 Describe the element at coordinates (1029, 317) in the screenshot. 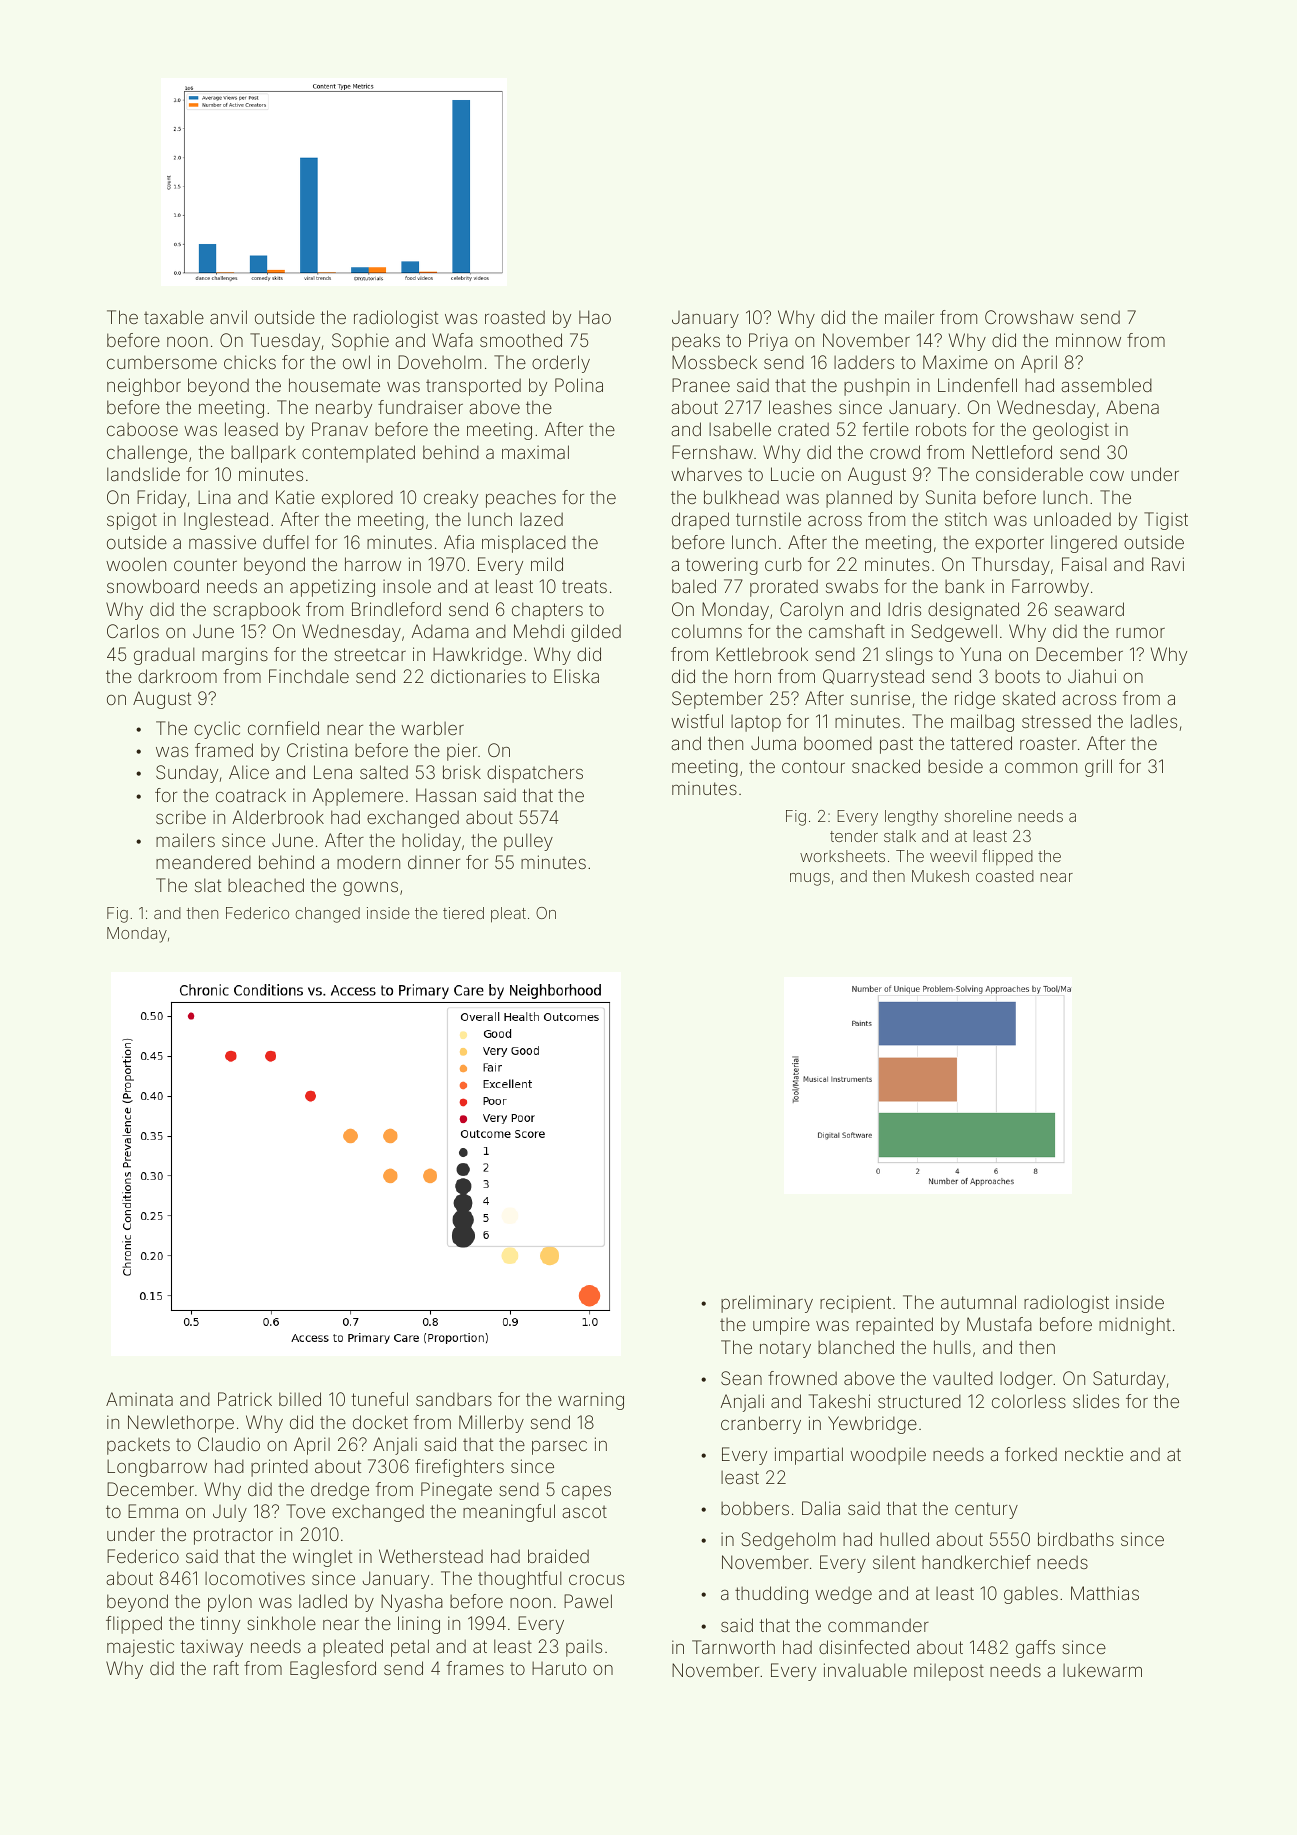

I see `Crowshaw` at that location.
